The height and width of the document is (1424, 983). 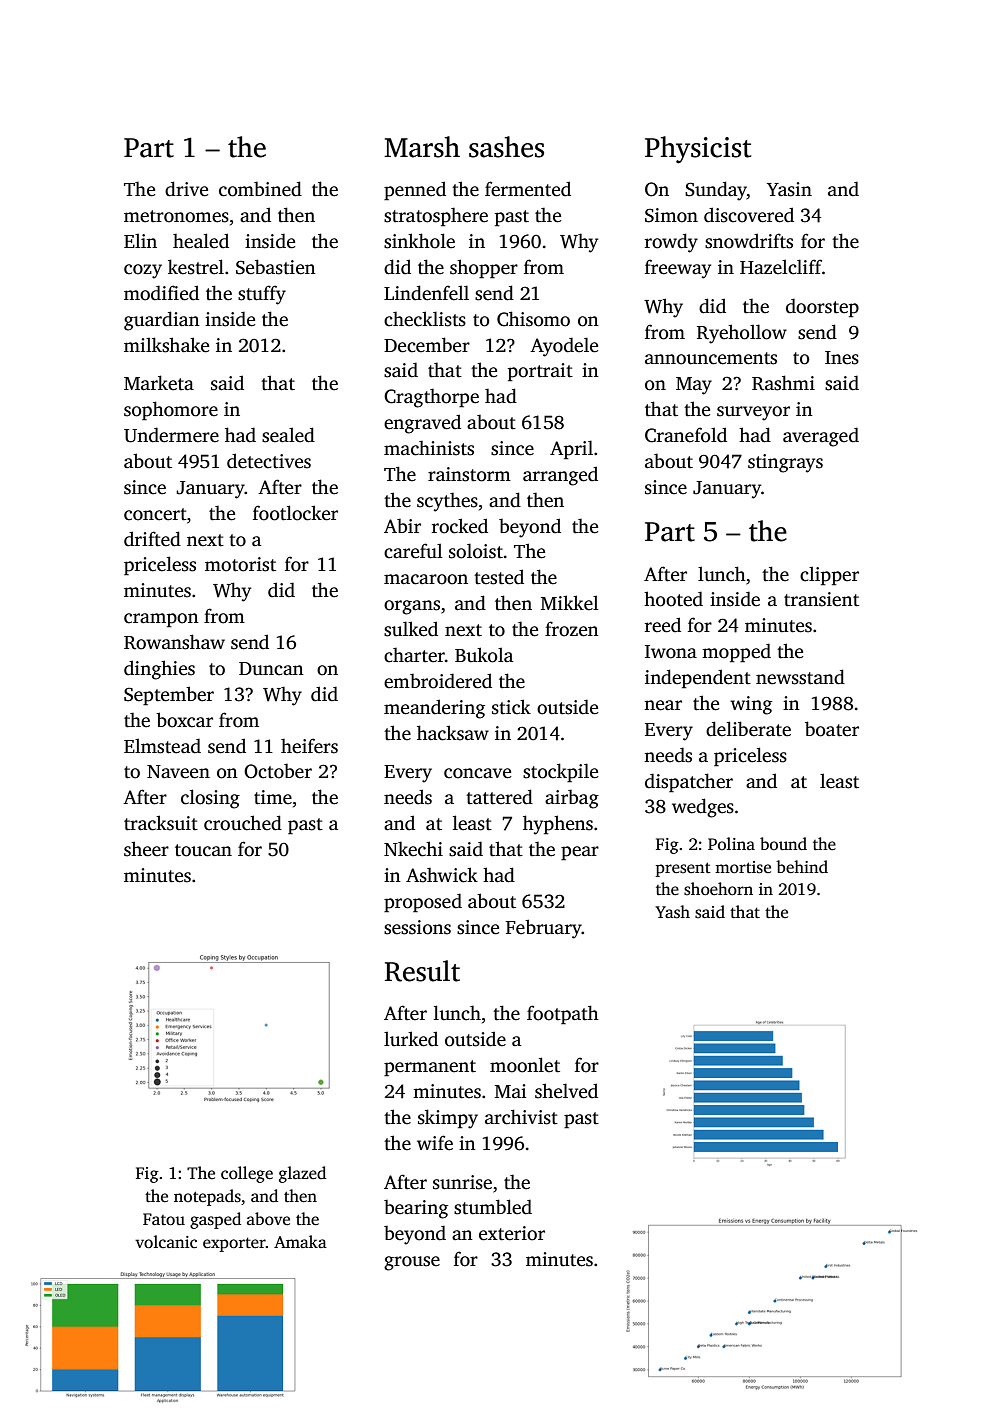 What do you see at coordinates (207, 1197) in the document?
I see `notepads` at bounding box center [207, 1197].
